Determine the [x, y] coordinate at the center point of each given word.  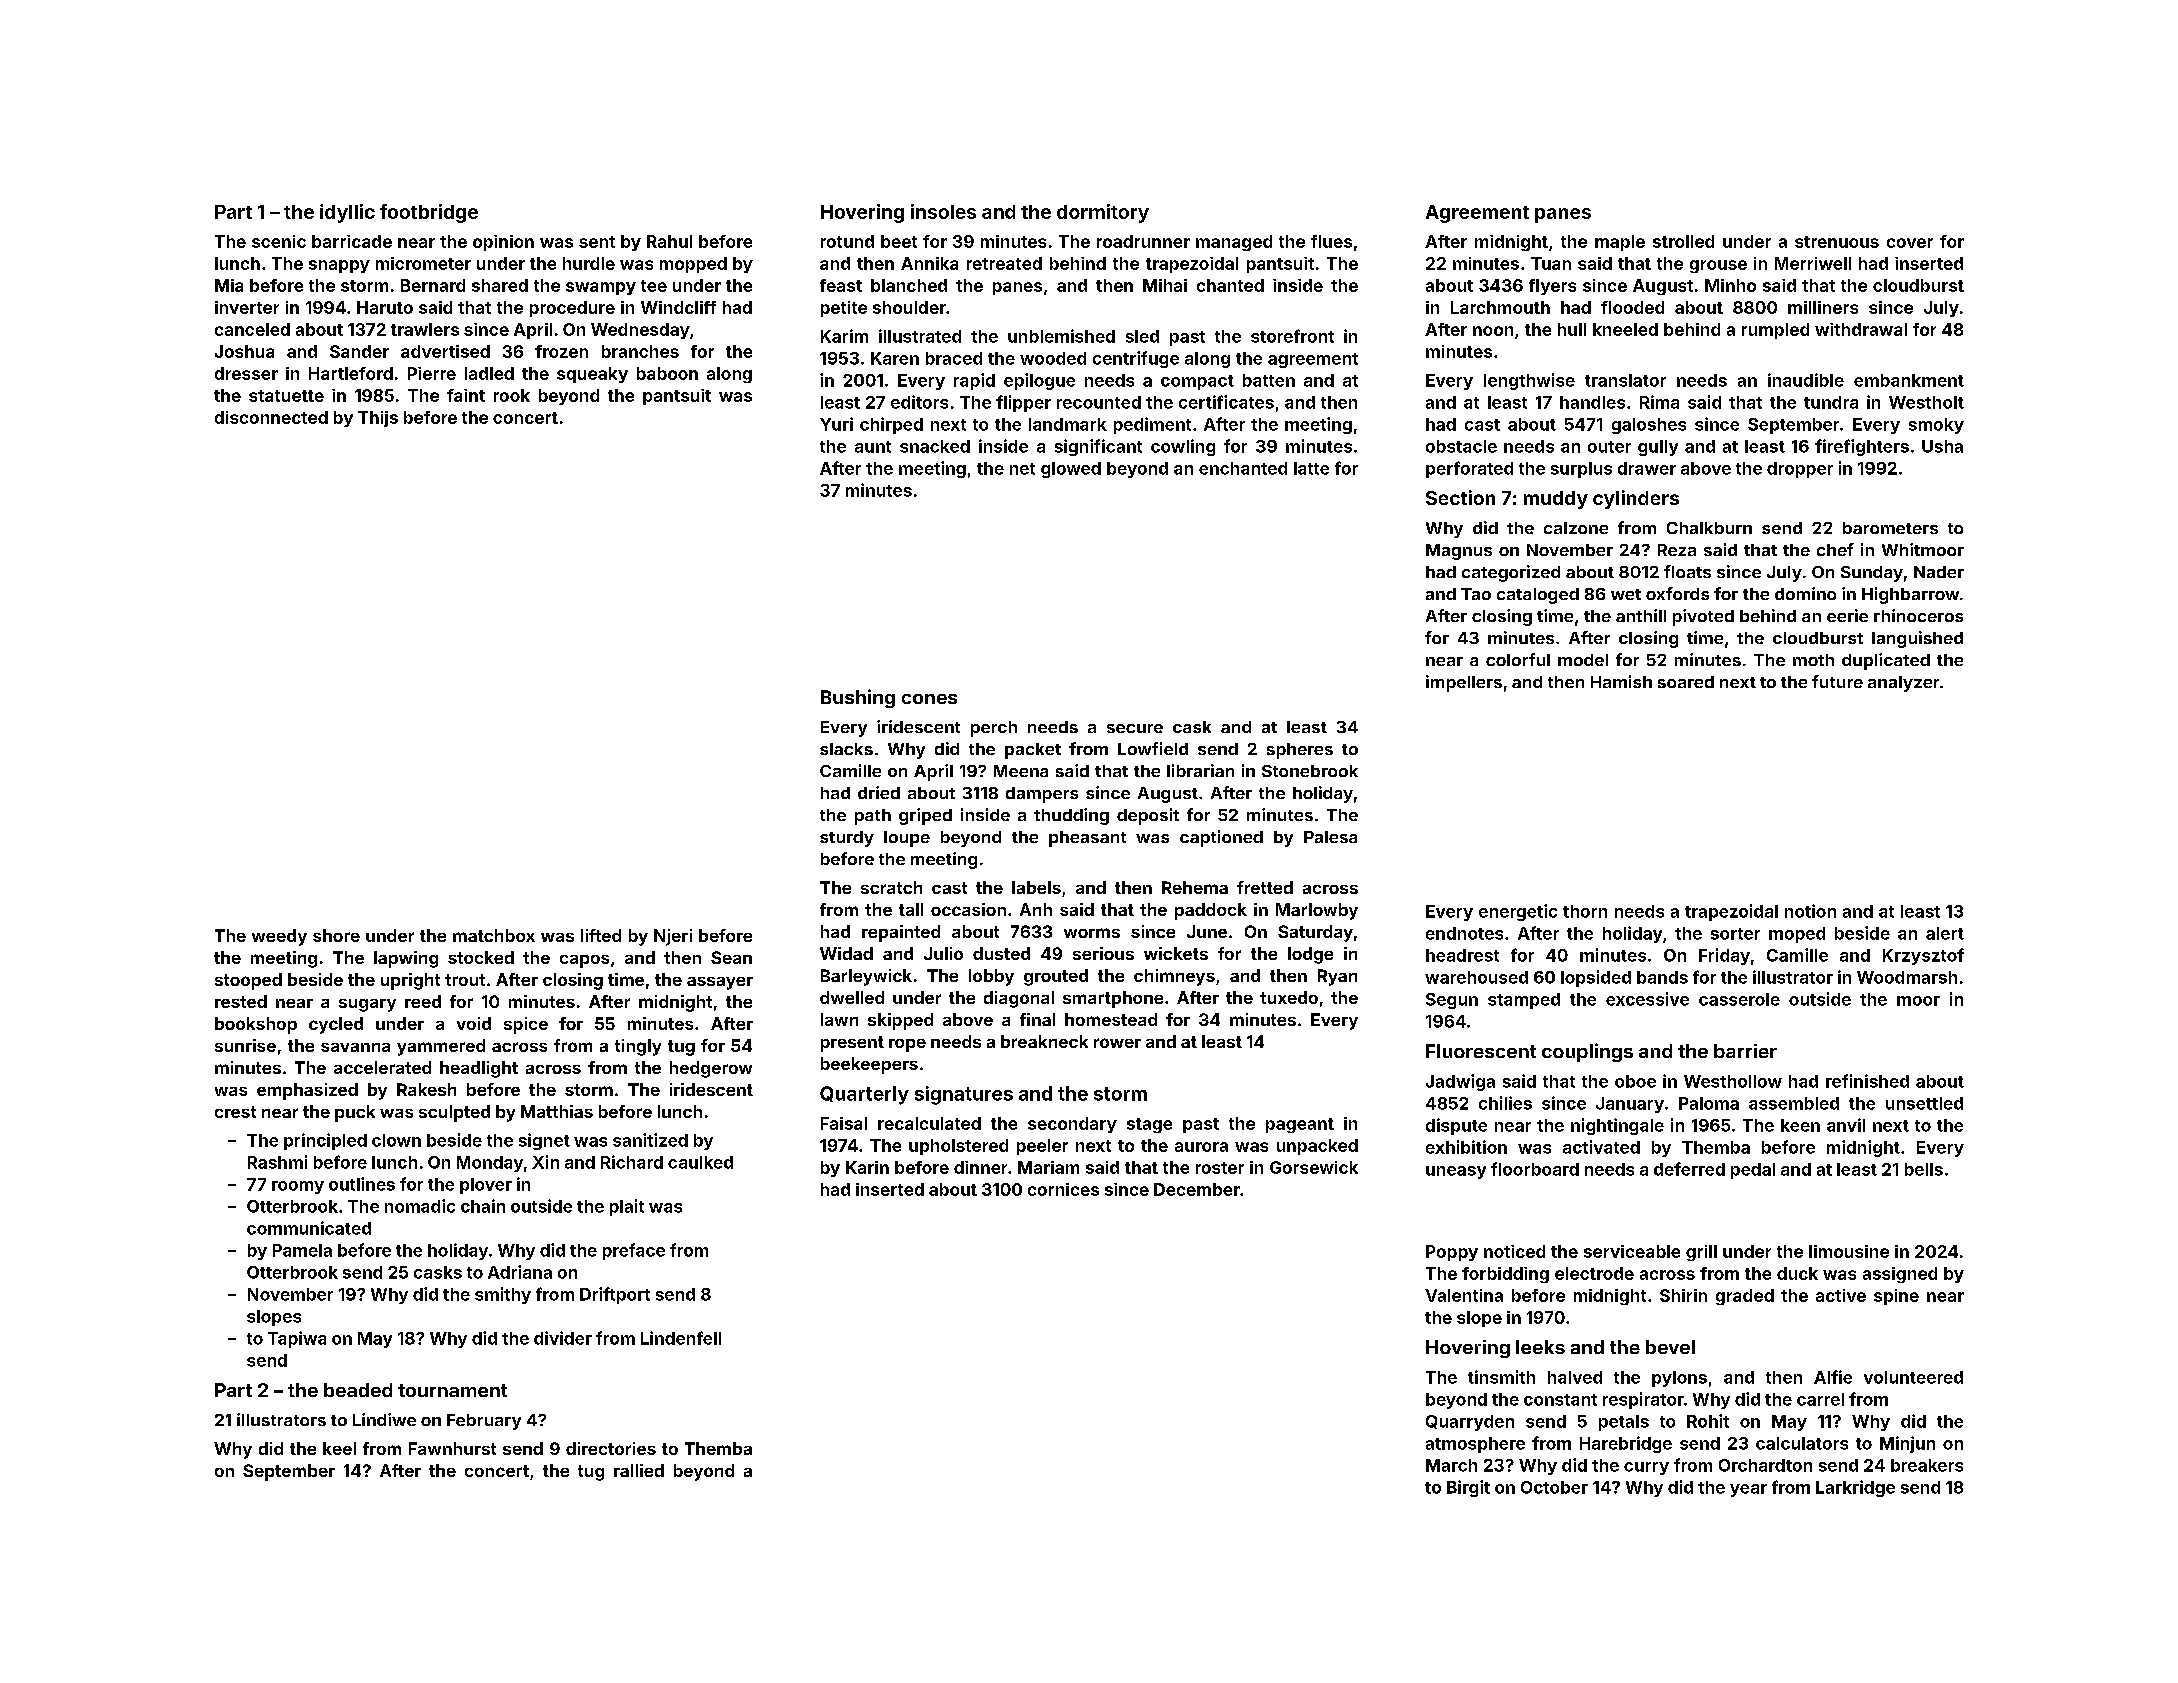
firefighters [1862, 447]
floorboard [1535, 1169]
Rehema [1195, 887]
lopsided [1596, 978]
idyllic [347, 213]
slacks [846, 749]
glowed [1071, 470]
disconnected [271, 417]
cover [1910, 243]
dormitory [1103, 213]
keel [339, 1448]
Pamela [302, 1250]
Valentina [1464, 1295]
